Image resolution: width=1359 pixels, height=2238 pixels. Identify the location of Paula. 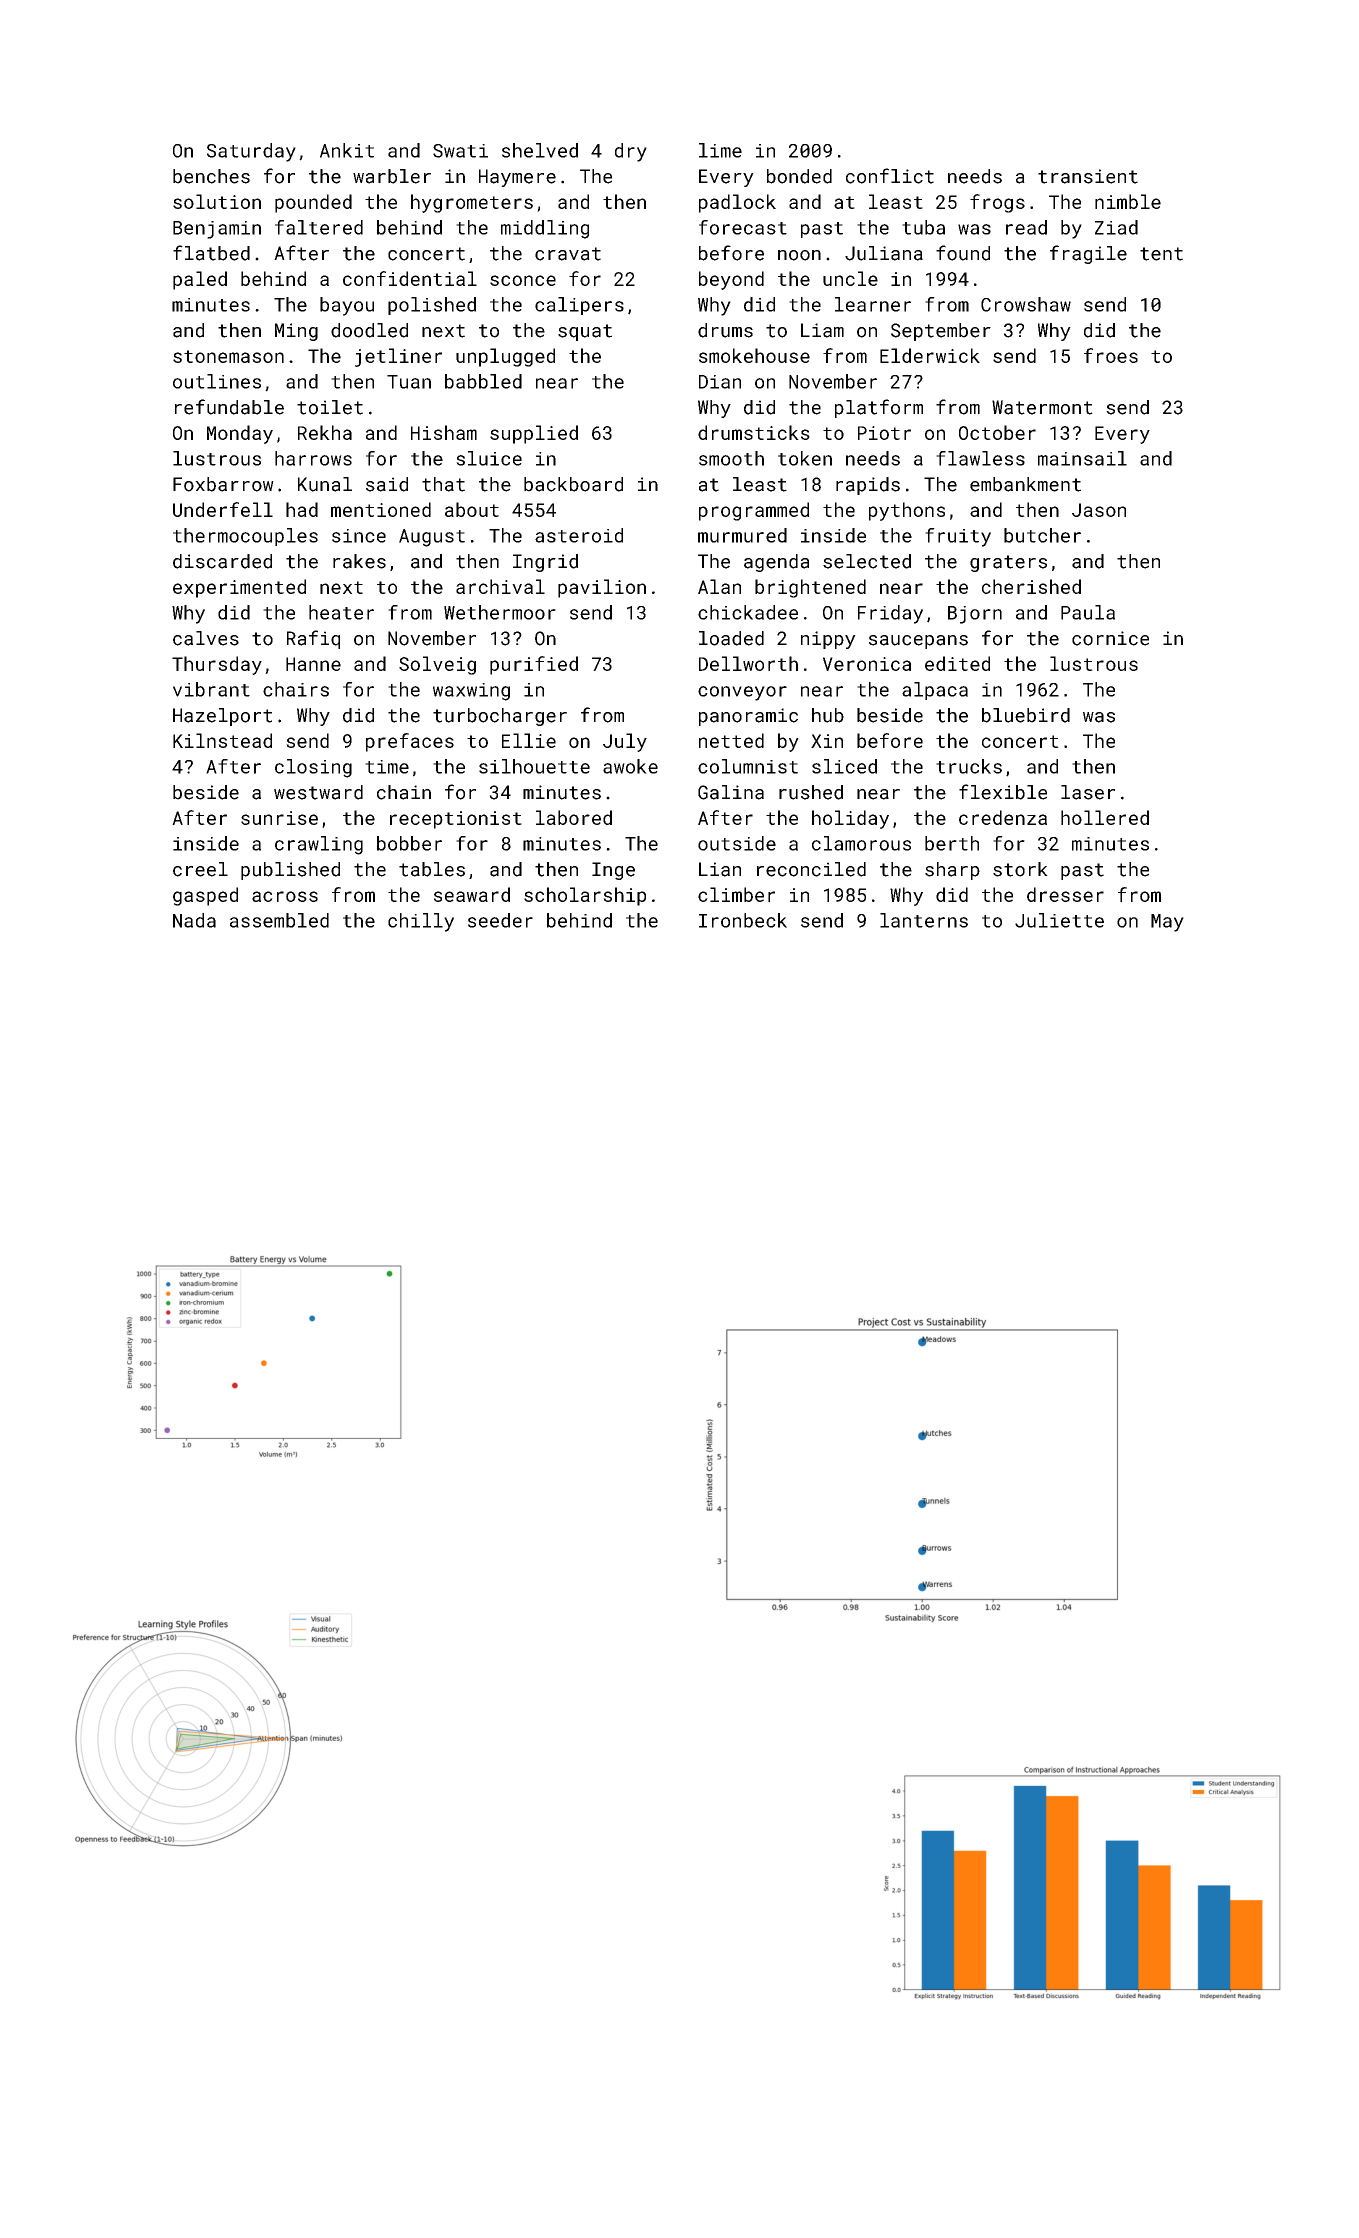
(1088, 612).
